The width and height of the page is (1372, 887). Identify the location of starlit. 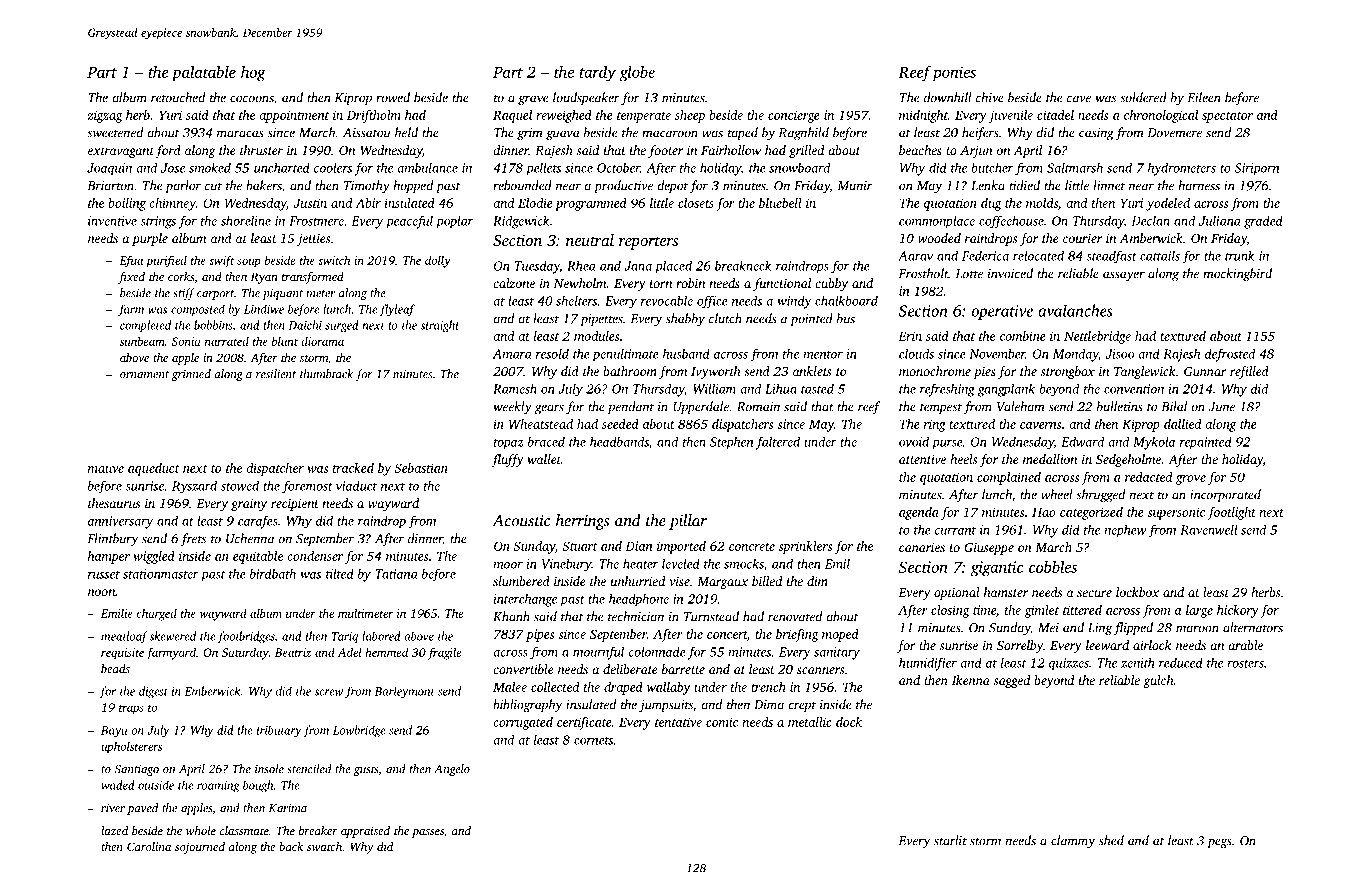
(950, 840).
